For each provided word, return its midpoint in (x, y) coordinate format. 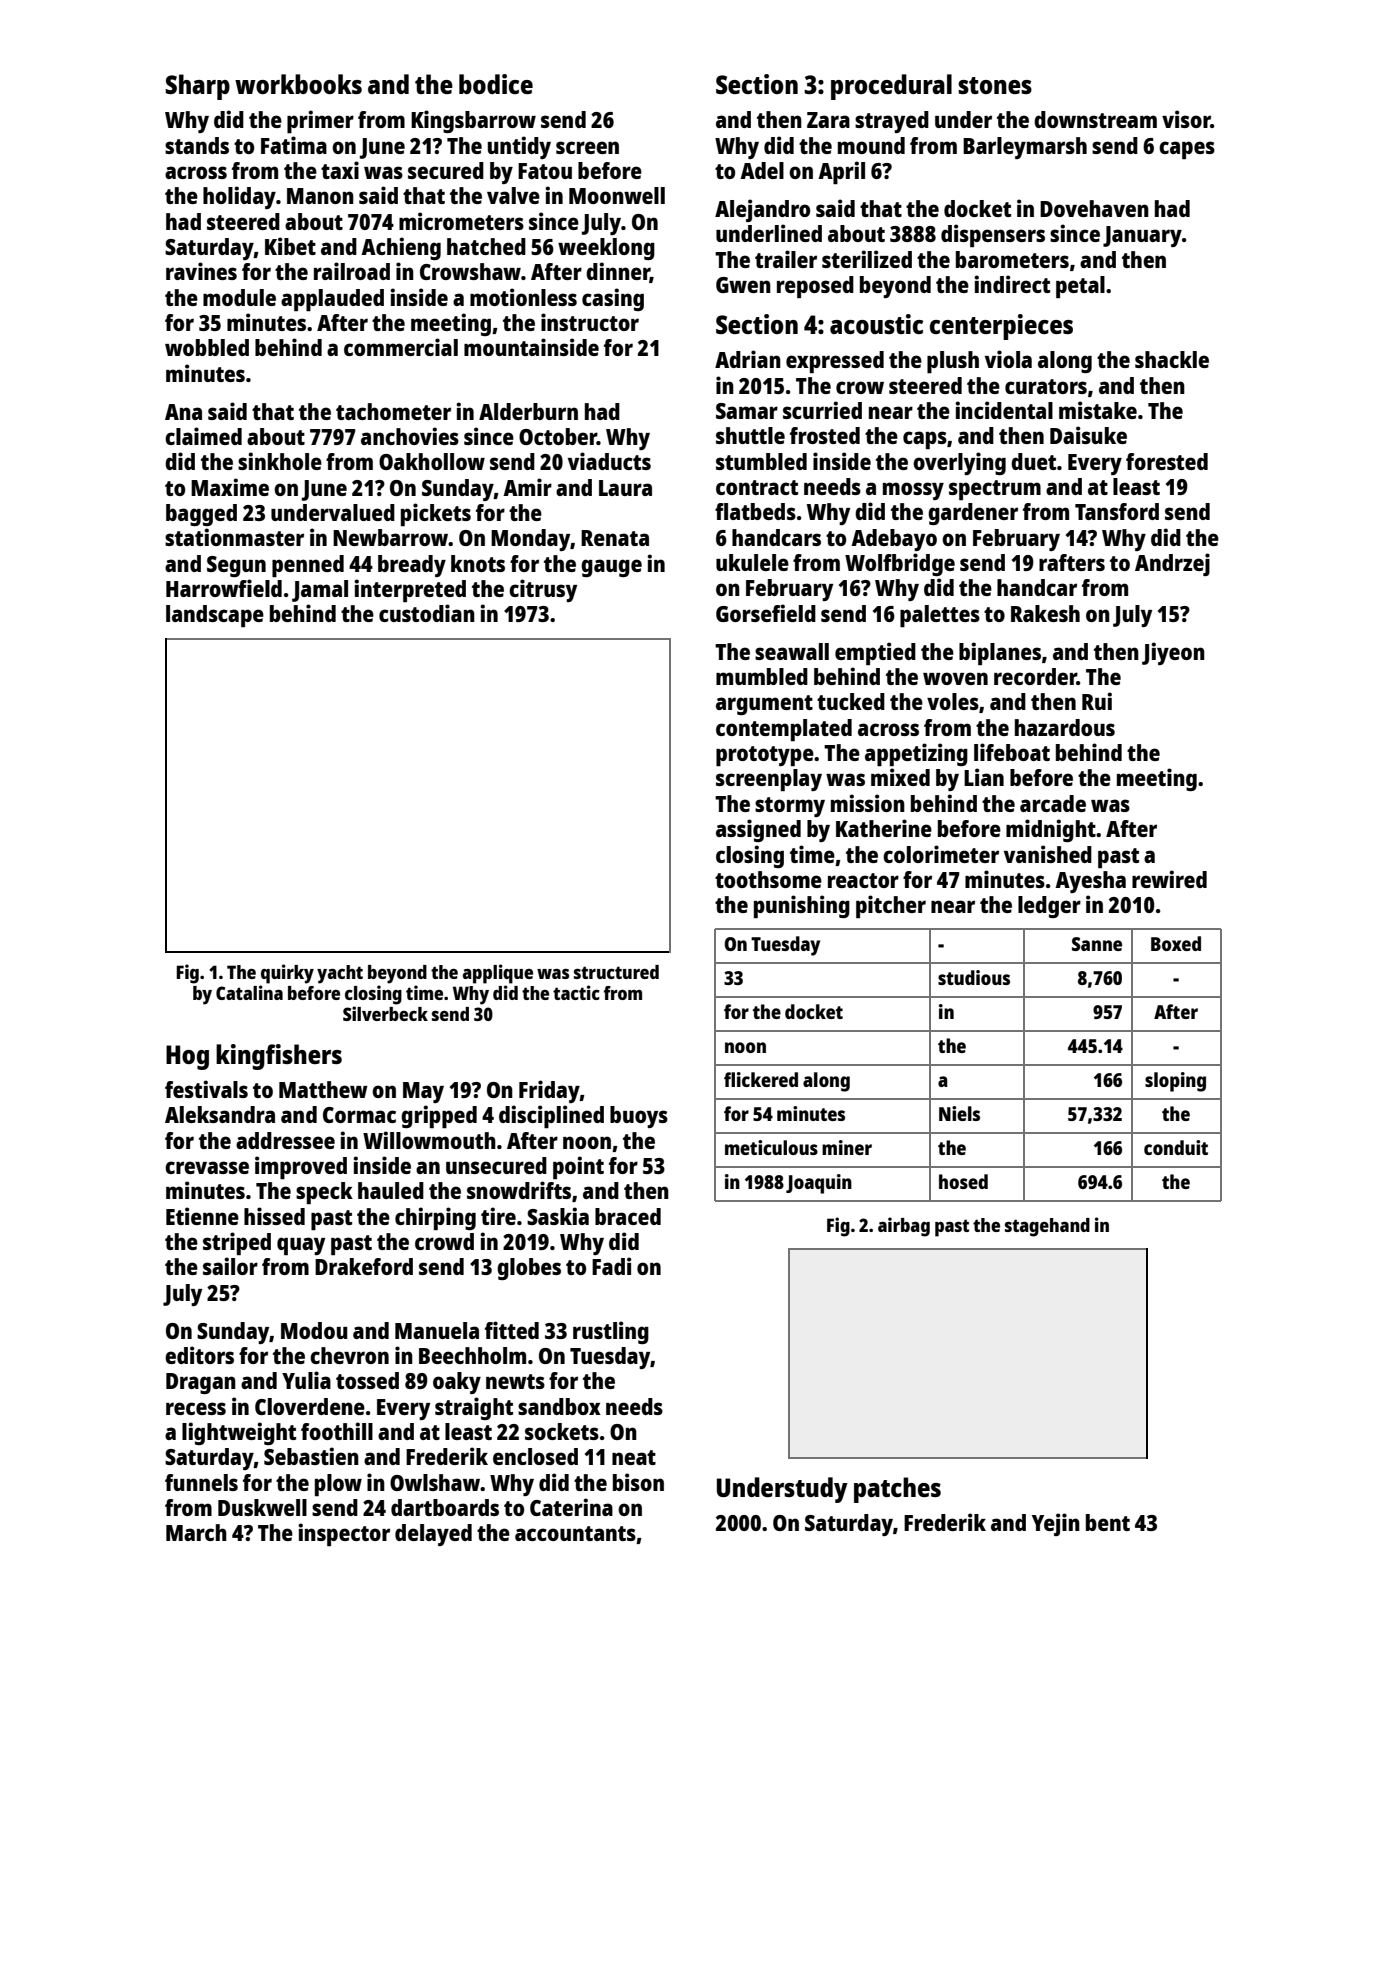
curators (1046, 386)
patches (897, 1490)
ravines (201, 271)
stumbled (761, 461)
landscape (215, 616)
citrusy (543, 590)
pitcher (891, 906)
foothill (337, 1431)
